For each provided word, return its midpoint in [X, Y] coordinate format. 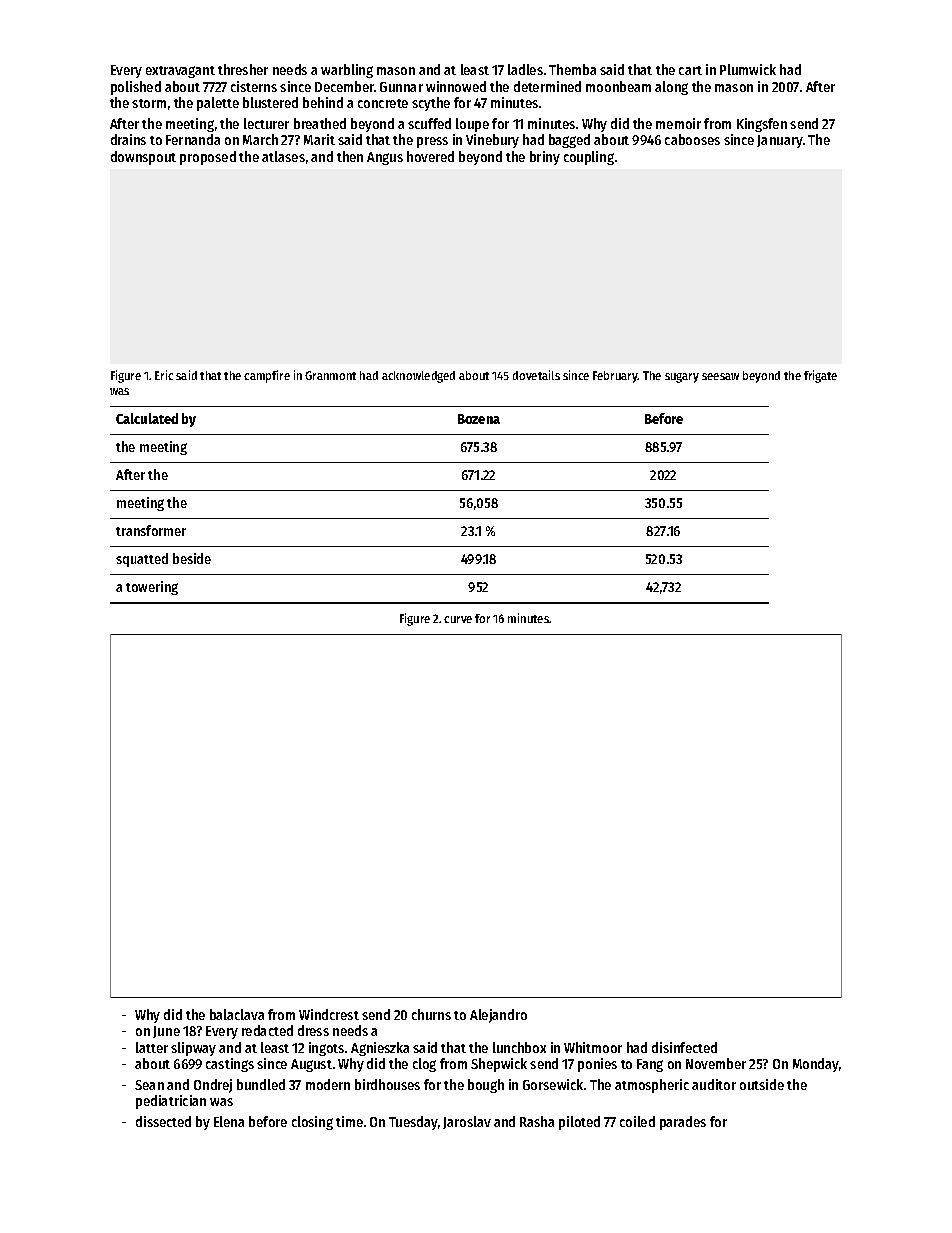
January [780, 141]
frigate [820, 376]
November [716, 1063]
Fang [650, 1065]
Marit [319, 139]
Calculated [147, 418]
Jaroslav [467, 1122]
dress [313, 1030]
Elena [229, 1121]
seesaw [720, 376]
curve [458, 619]
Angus [385, 158]
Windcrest [329, 1014]
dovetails [536, 375]
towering [152, 588]
